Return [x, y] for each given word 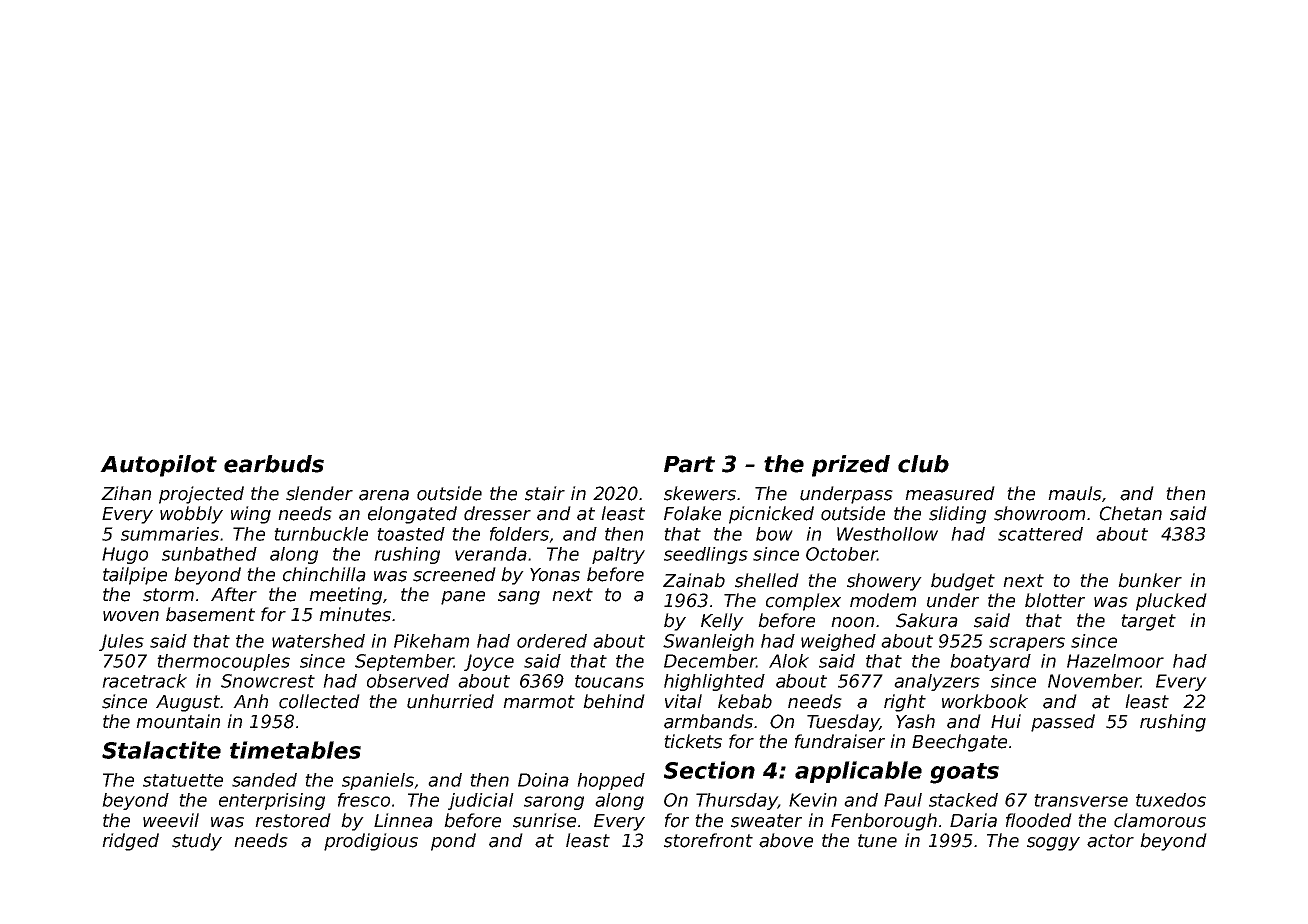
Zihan [126, 493]
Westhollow [887, 534]
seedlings [706, 555]
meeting [345, 596]
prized [851, 466]
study [197, 842]
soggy [1053, 844]
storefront [708, 840]
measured [950, 493]
